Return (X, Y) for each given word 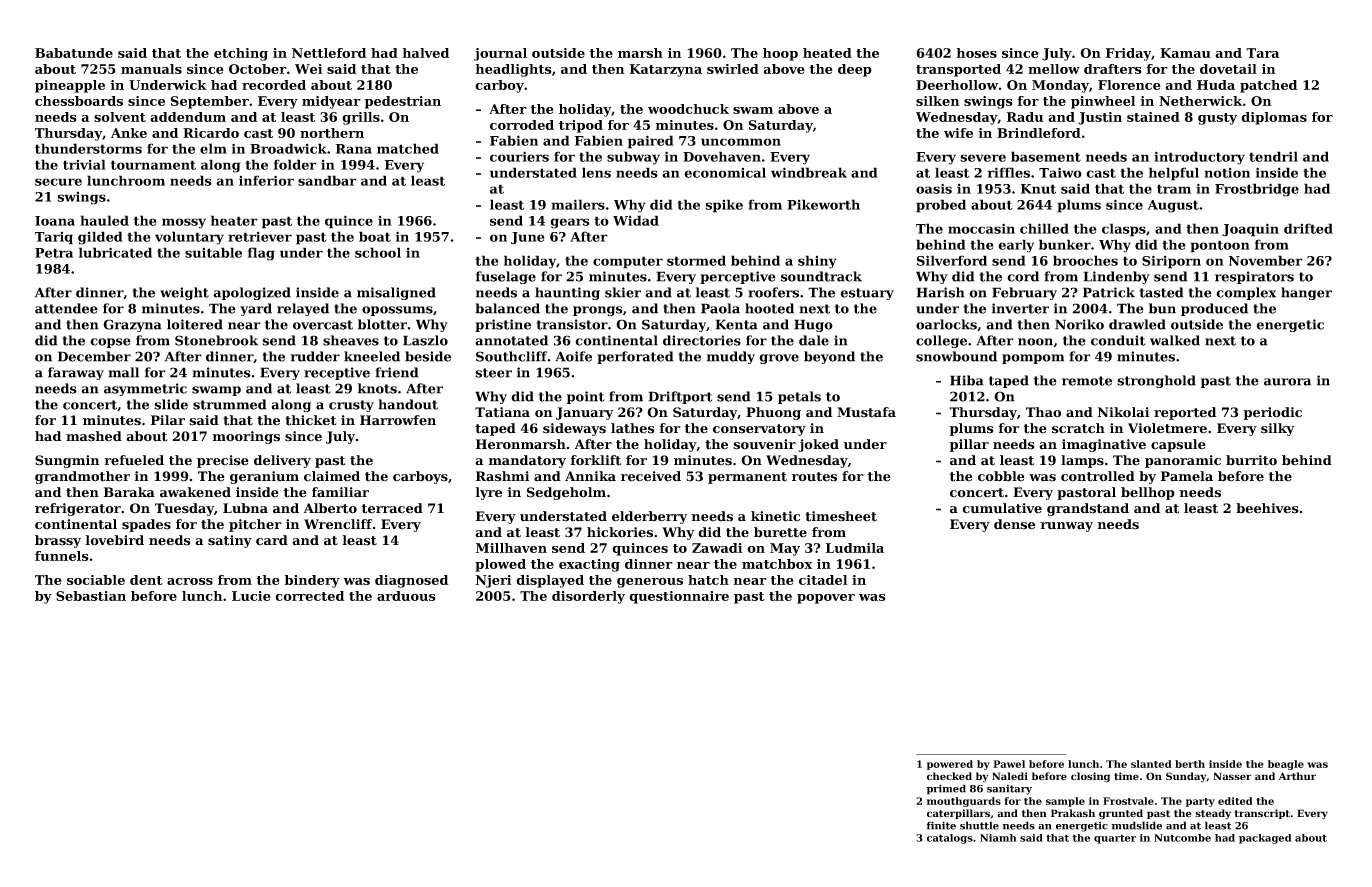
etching (241, 54)
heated (827, 53)
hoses (977, 53)
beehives (1267, 508)
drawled (1137, 324)
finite (941, 825)
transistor (572, 324)
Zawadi (717, 548)
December (94, 356)
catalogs (950, 839)
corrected (309, 596)
